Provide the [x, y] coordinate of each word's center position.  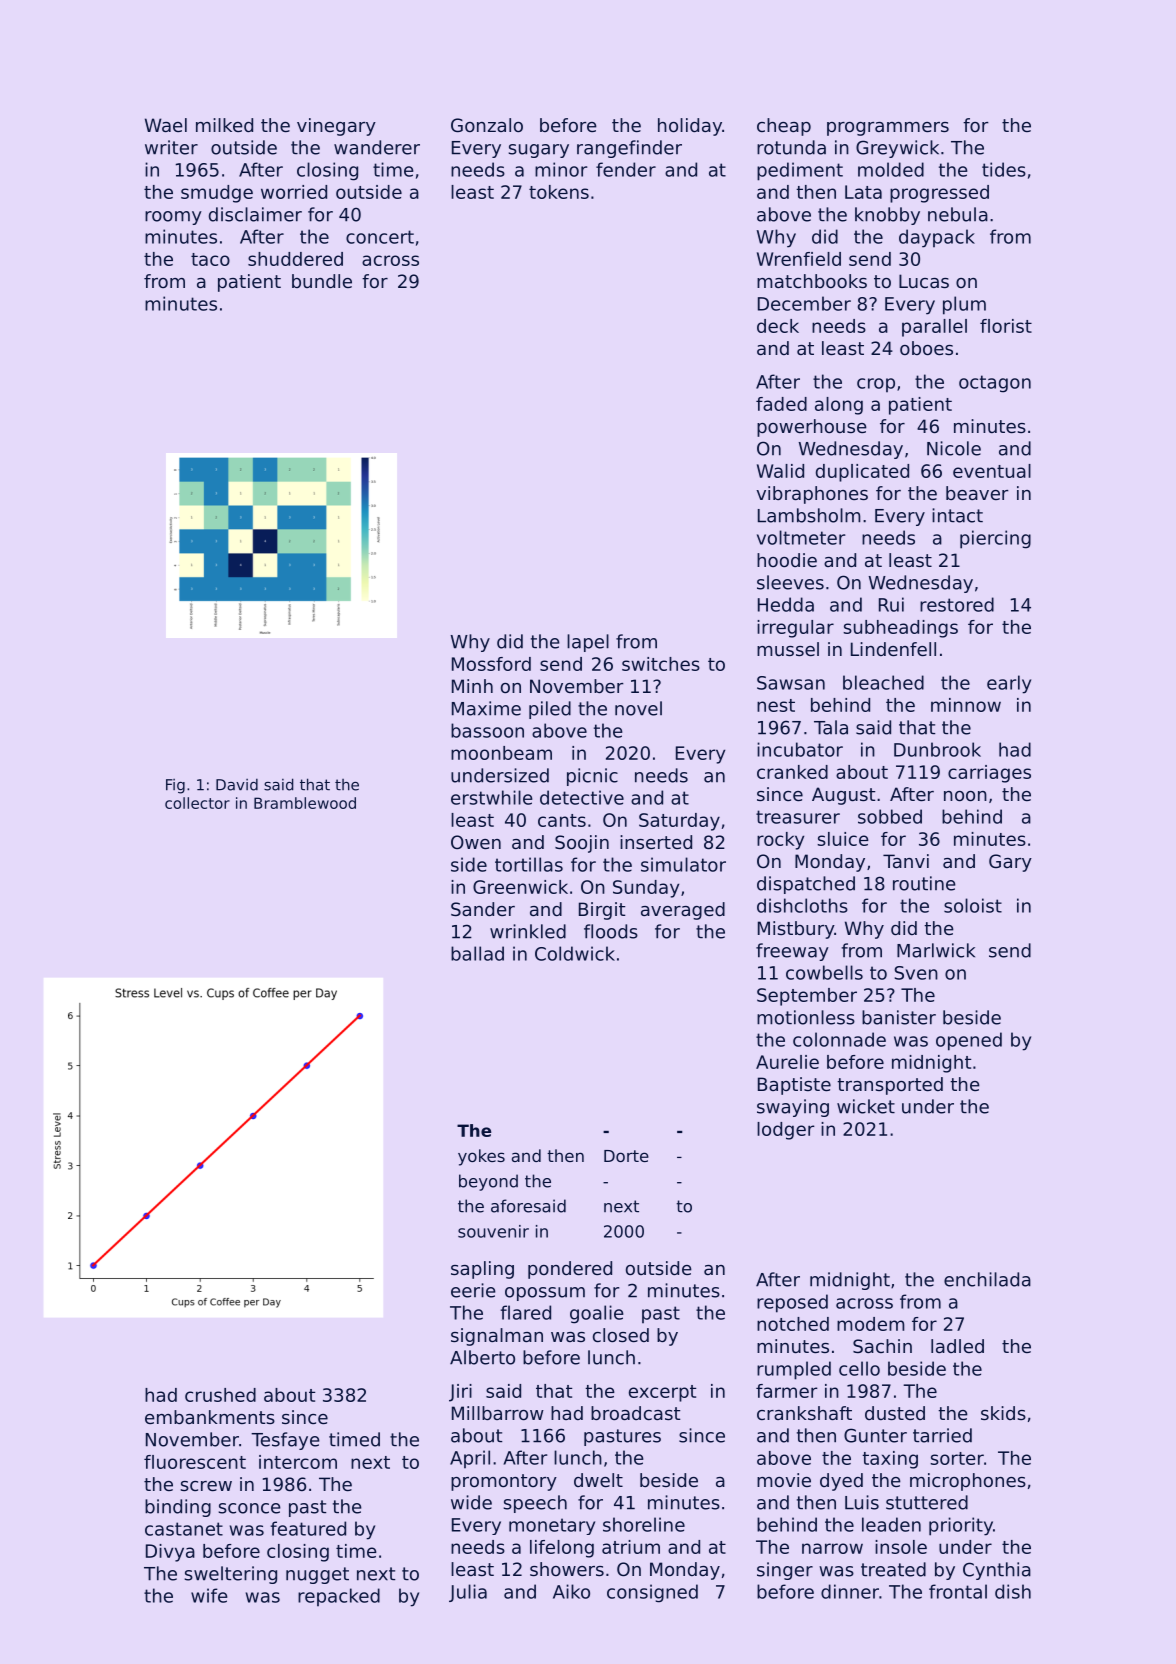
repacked [339, 1597]
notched [793, 1324]
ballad [477, 953]
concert [380, 237]
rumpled [794, 1370]
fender [626, 169]
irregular [795, 629]
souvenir [493, 1231]
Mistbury [796, 930]
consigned [652, 1593]
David [237, 785]
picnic [592, 777]
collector [197, 803]
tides [1004, 169]
